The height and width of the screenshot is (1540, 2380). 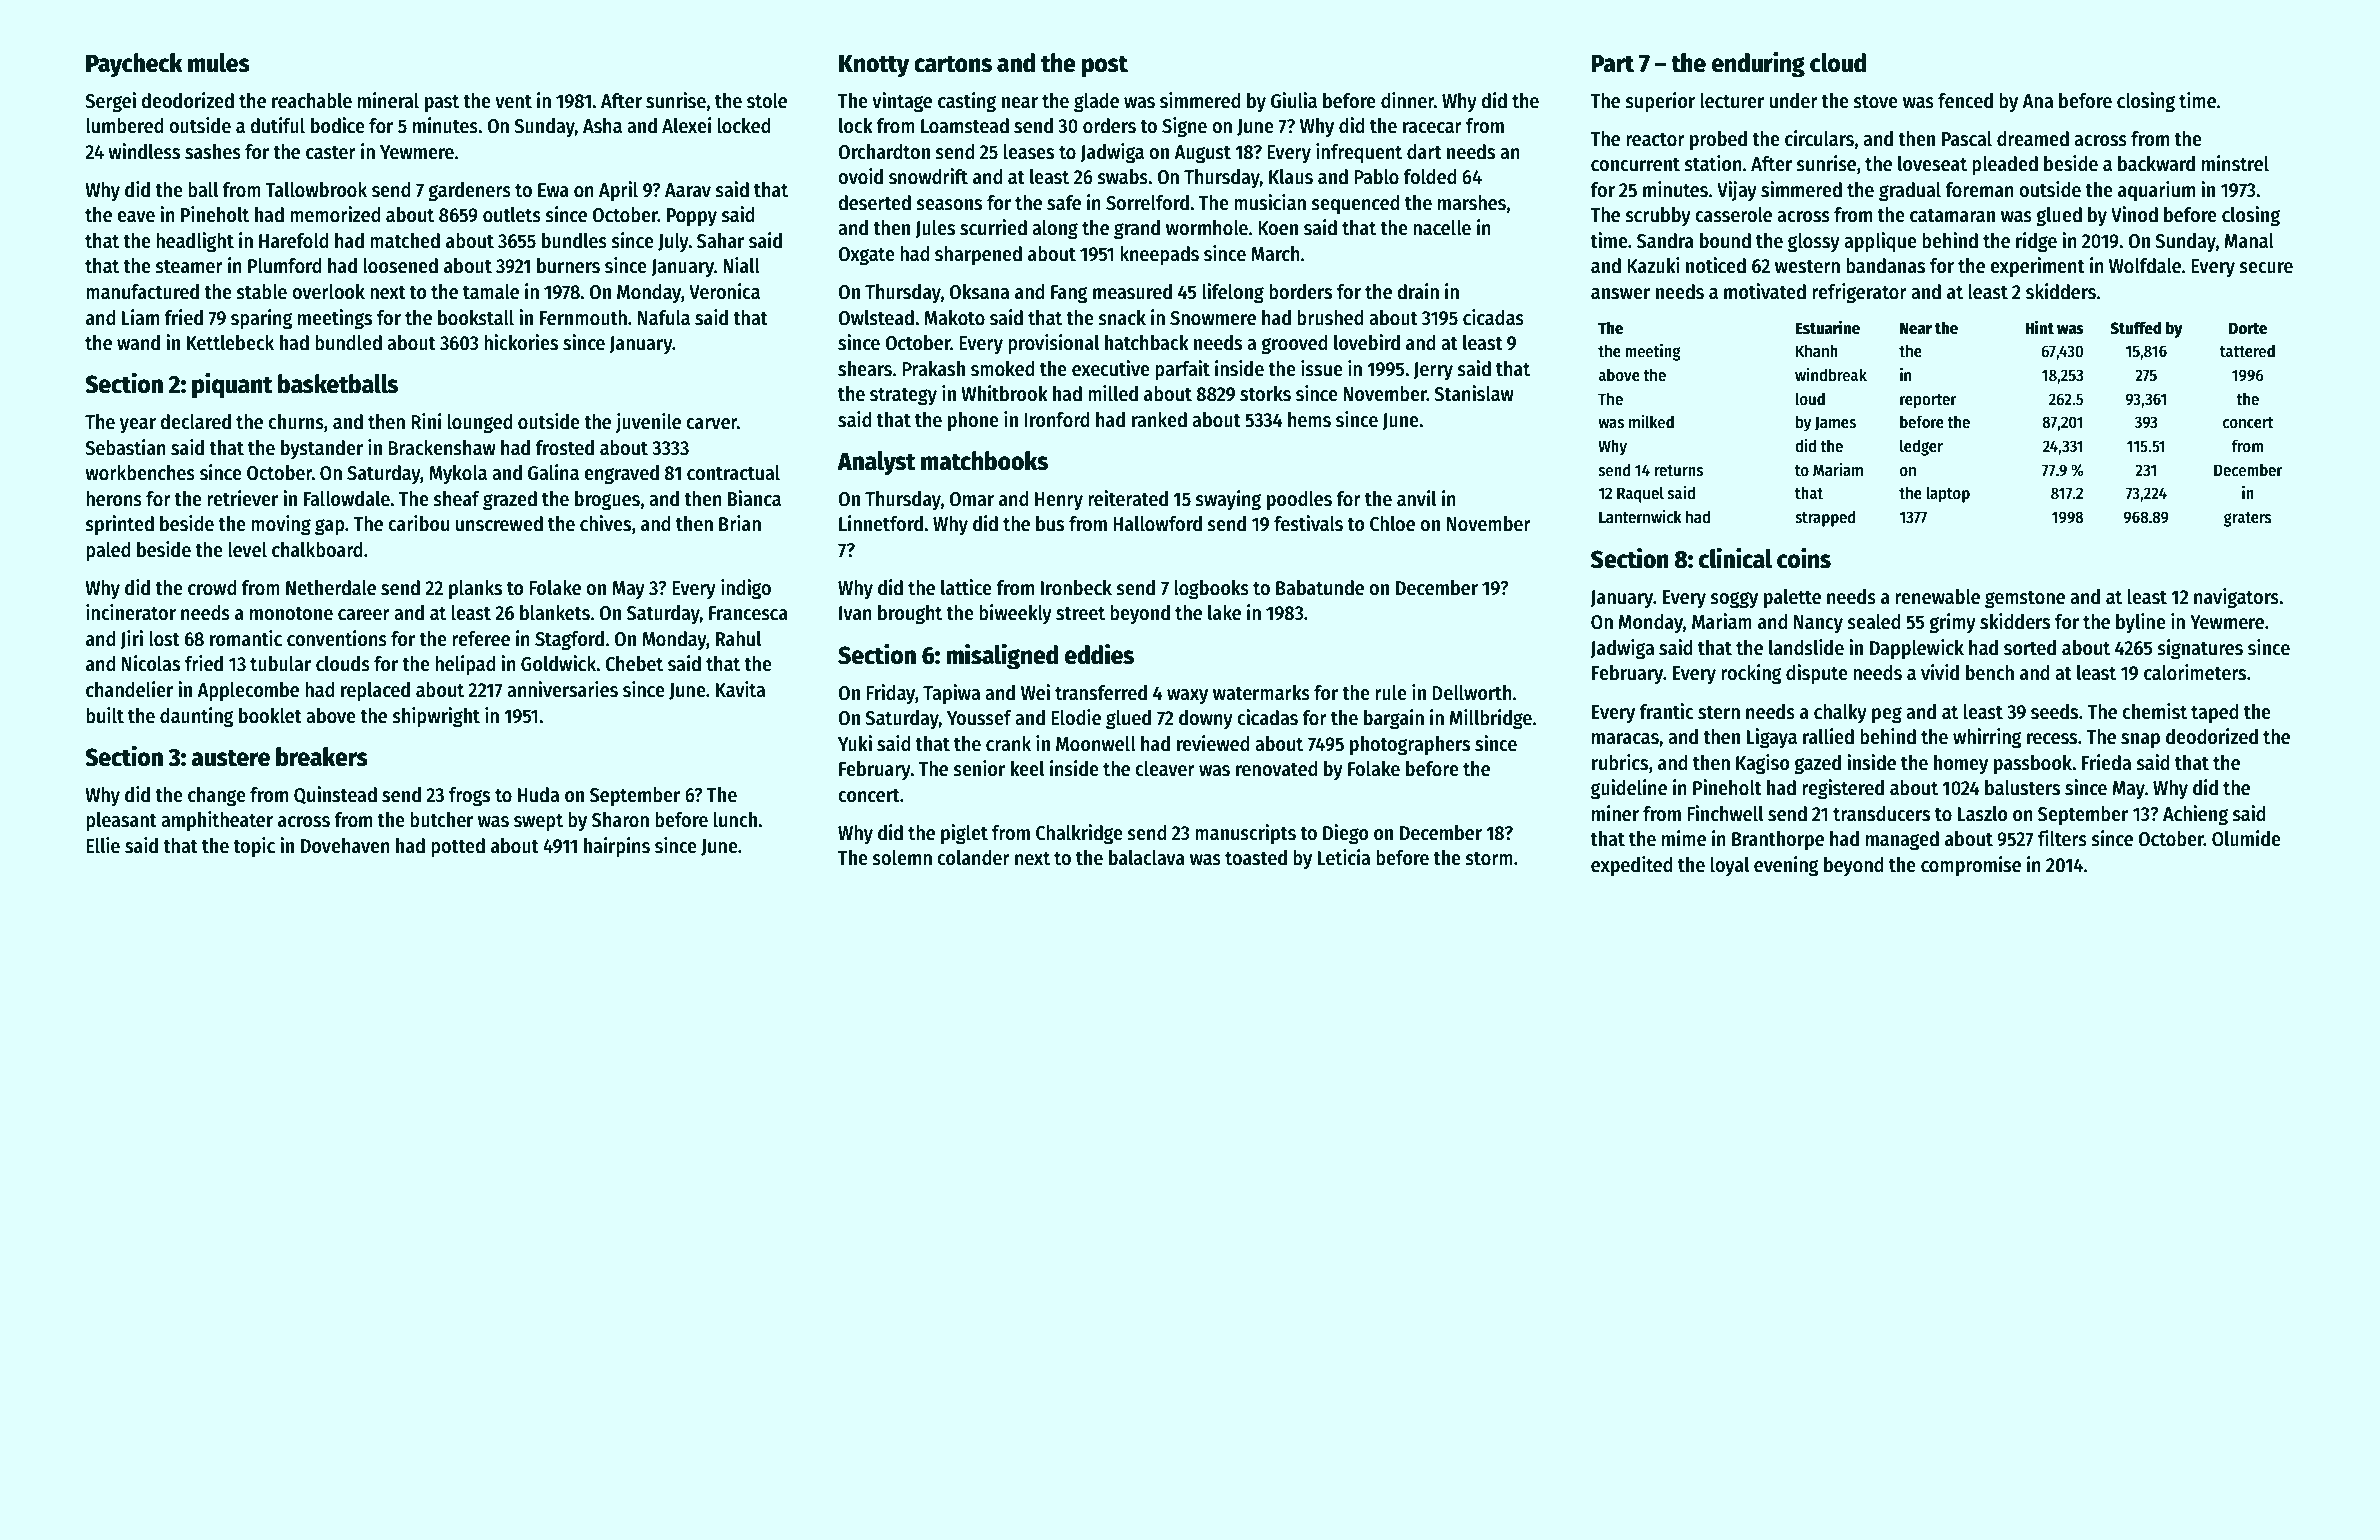 What do you see at coordinates (1004, 393) in the screenshot?
I see `Whitbrook` at bounding box center [1004, 393].
